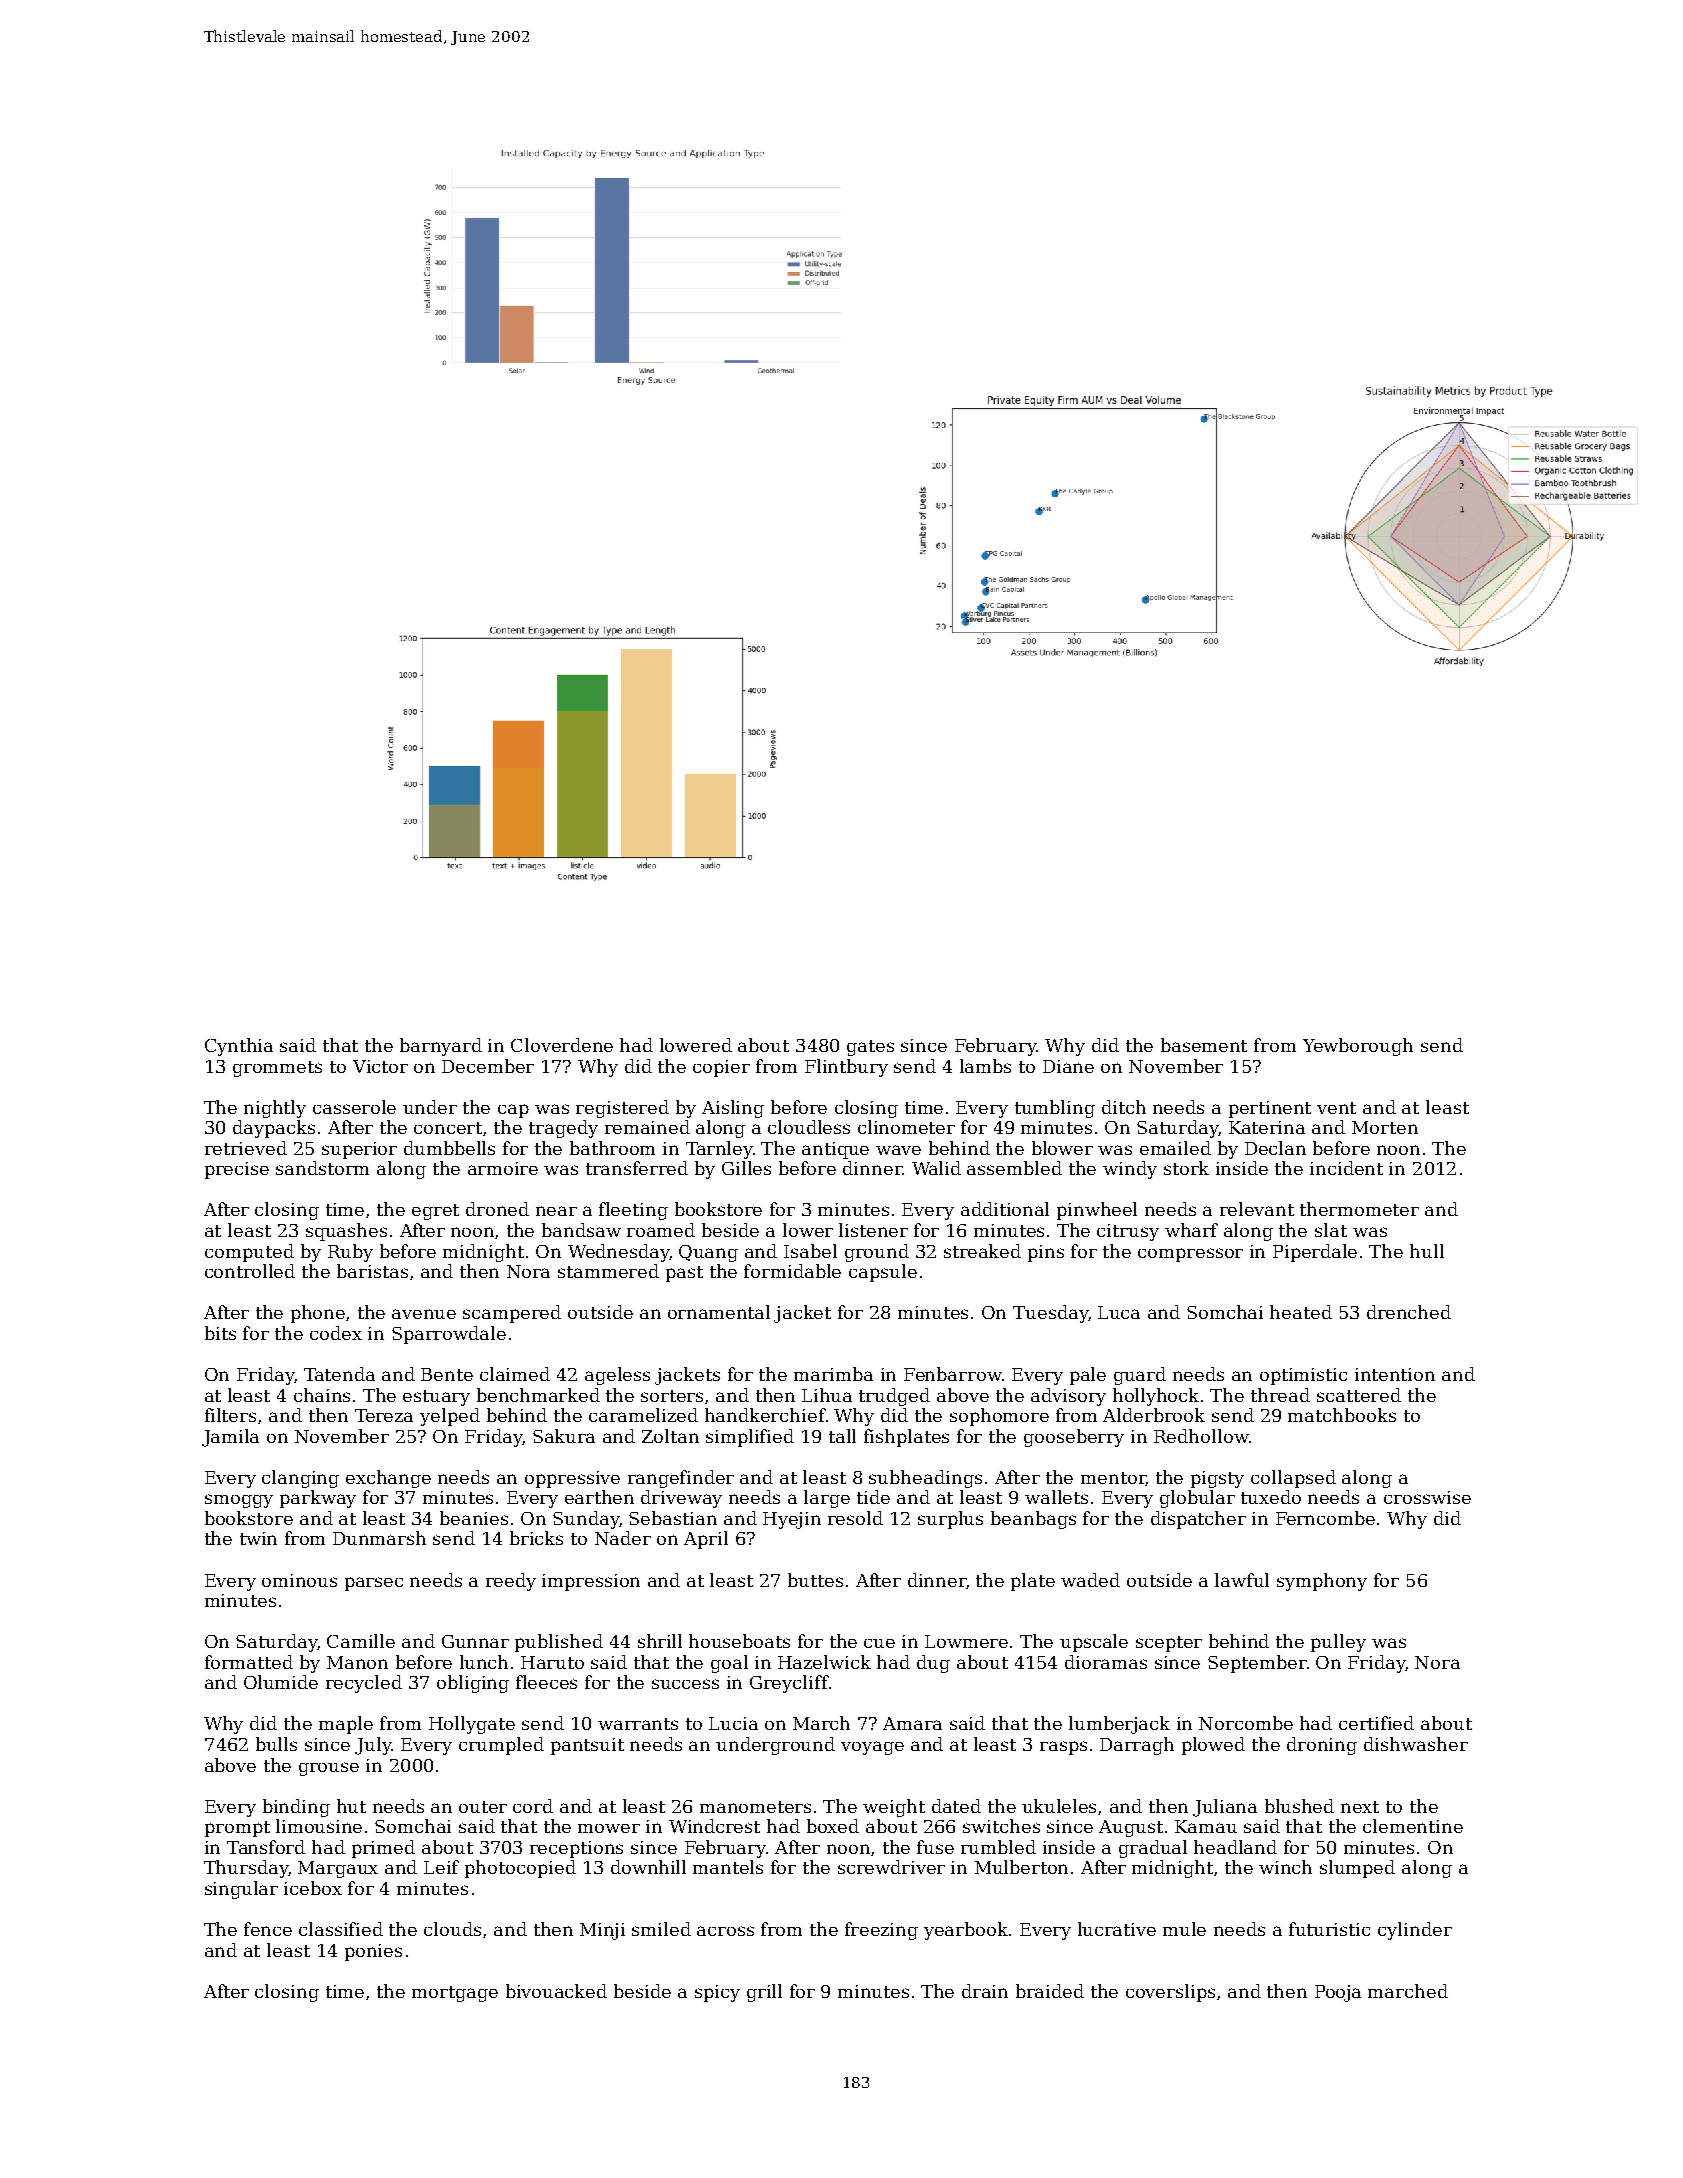  What do you see at coordinates (1242, 1580) in the image?
I see `lawful` at bounding box center [1242, 1580].
